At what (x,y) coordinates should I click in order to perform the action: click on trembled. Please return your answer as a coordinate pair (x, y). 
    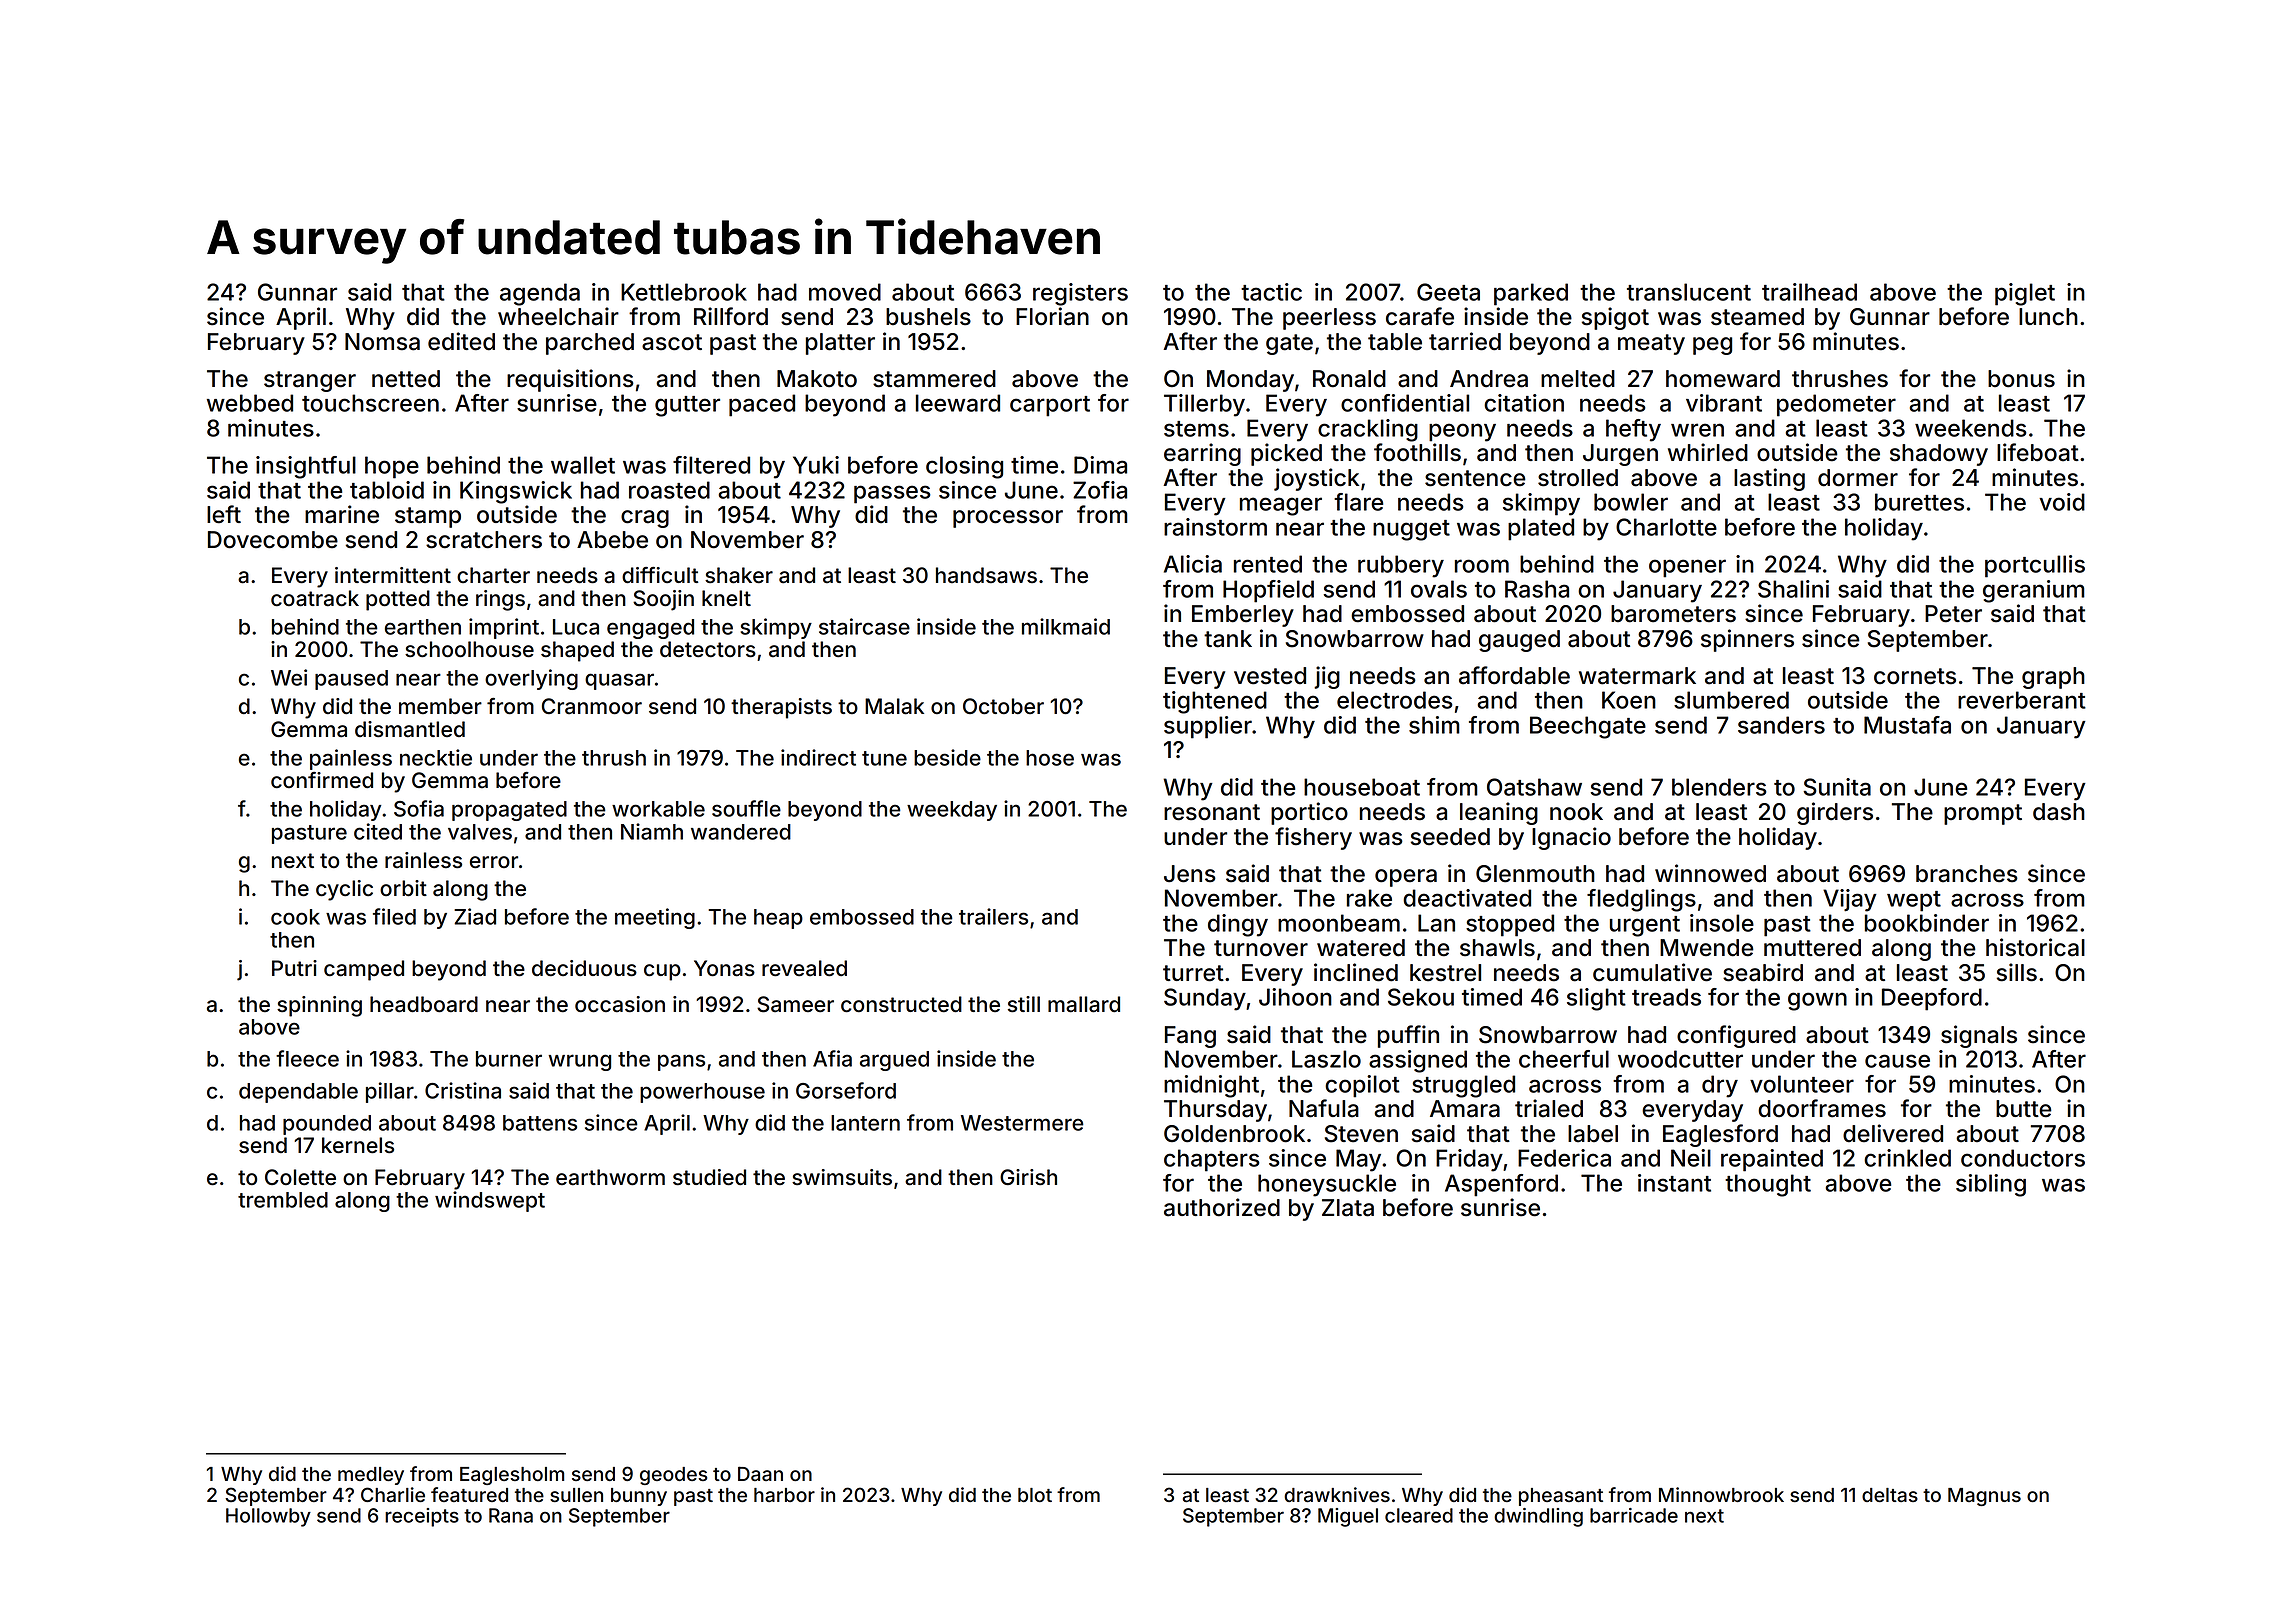
    Looking at the image, I should click on (283, 1200).
